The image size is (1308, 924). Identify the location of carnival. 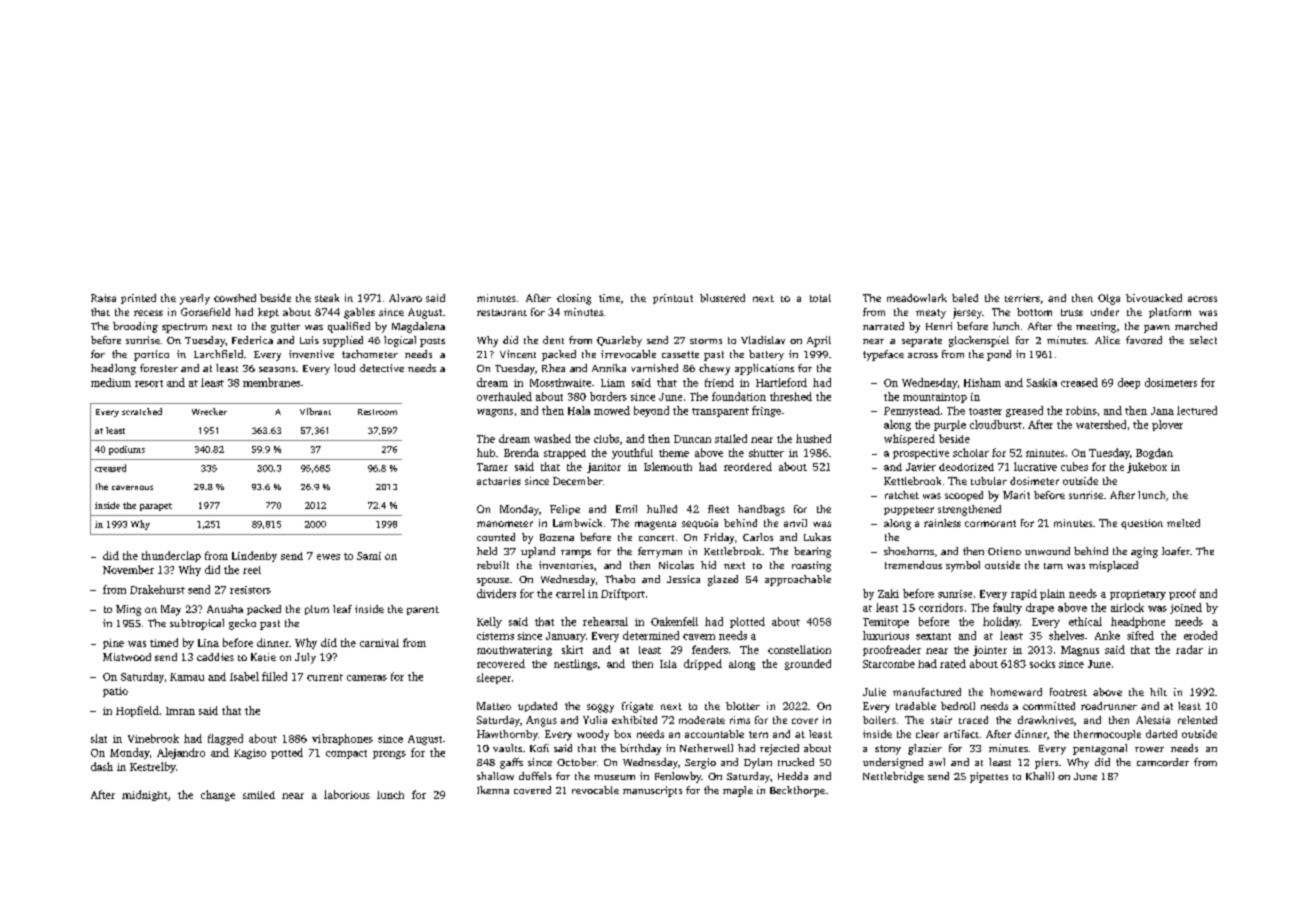
(379, 643).
